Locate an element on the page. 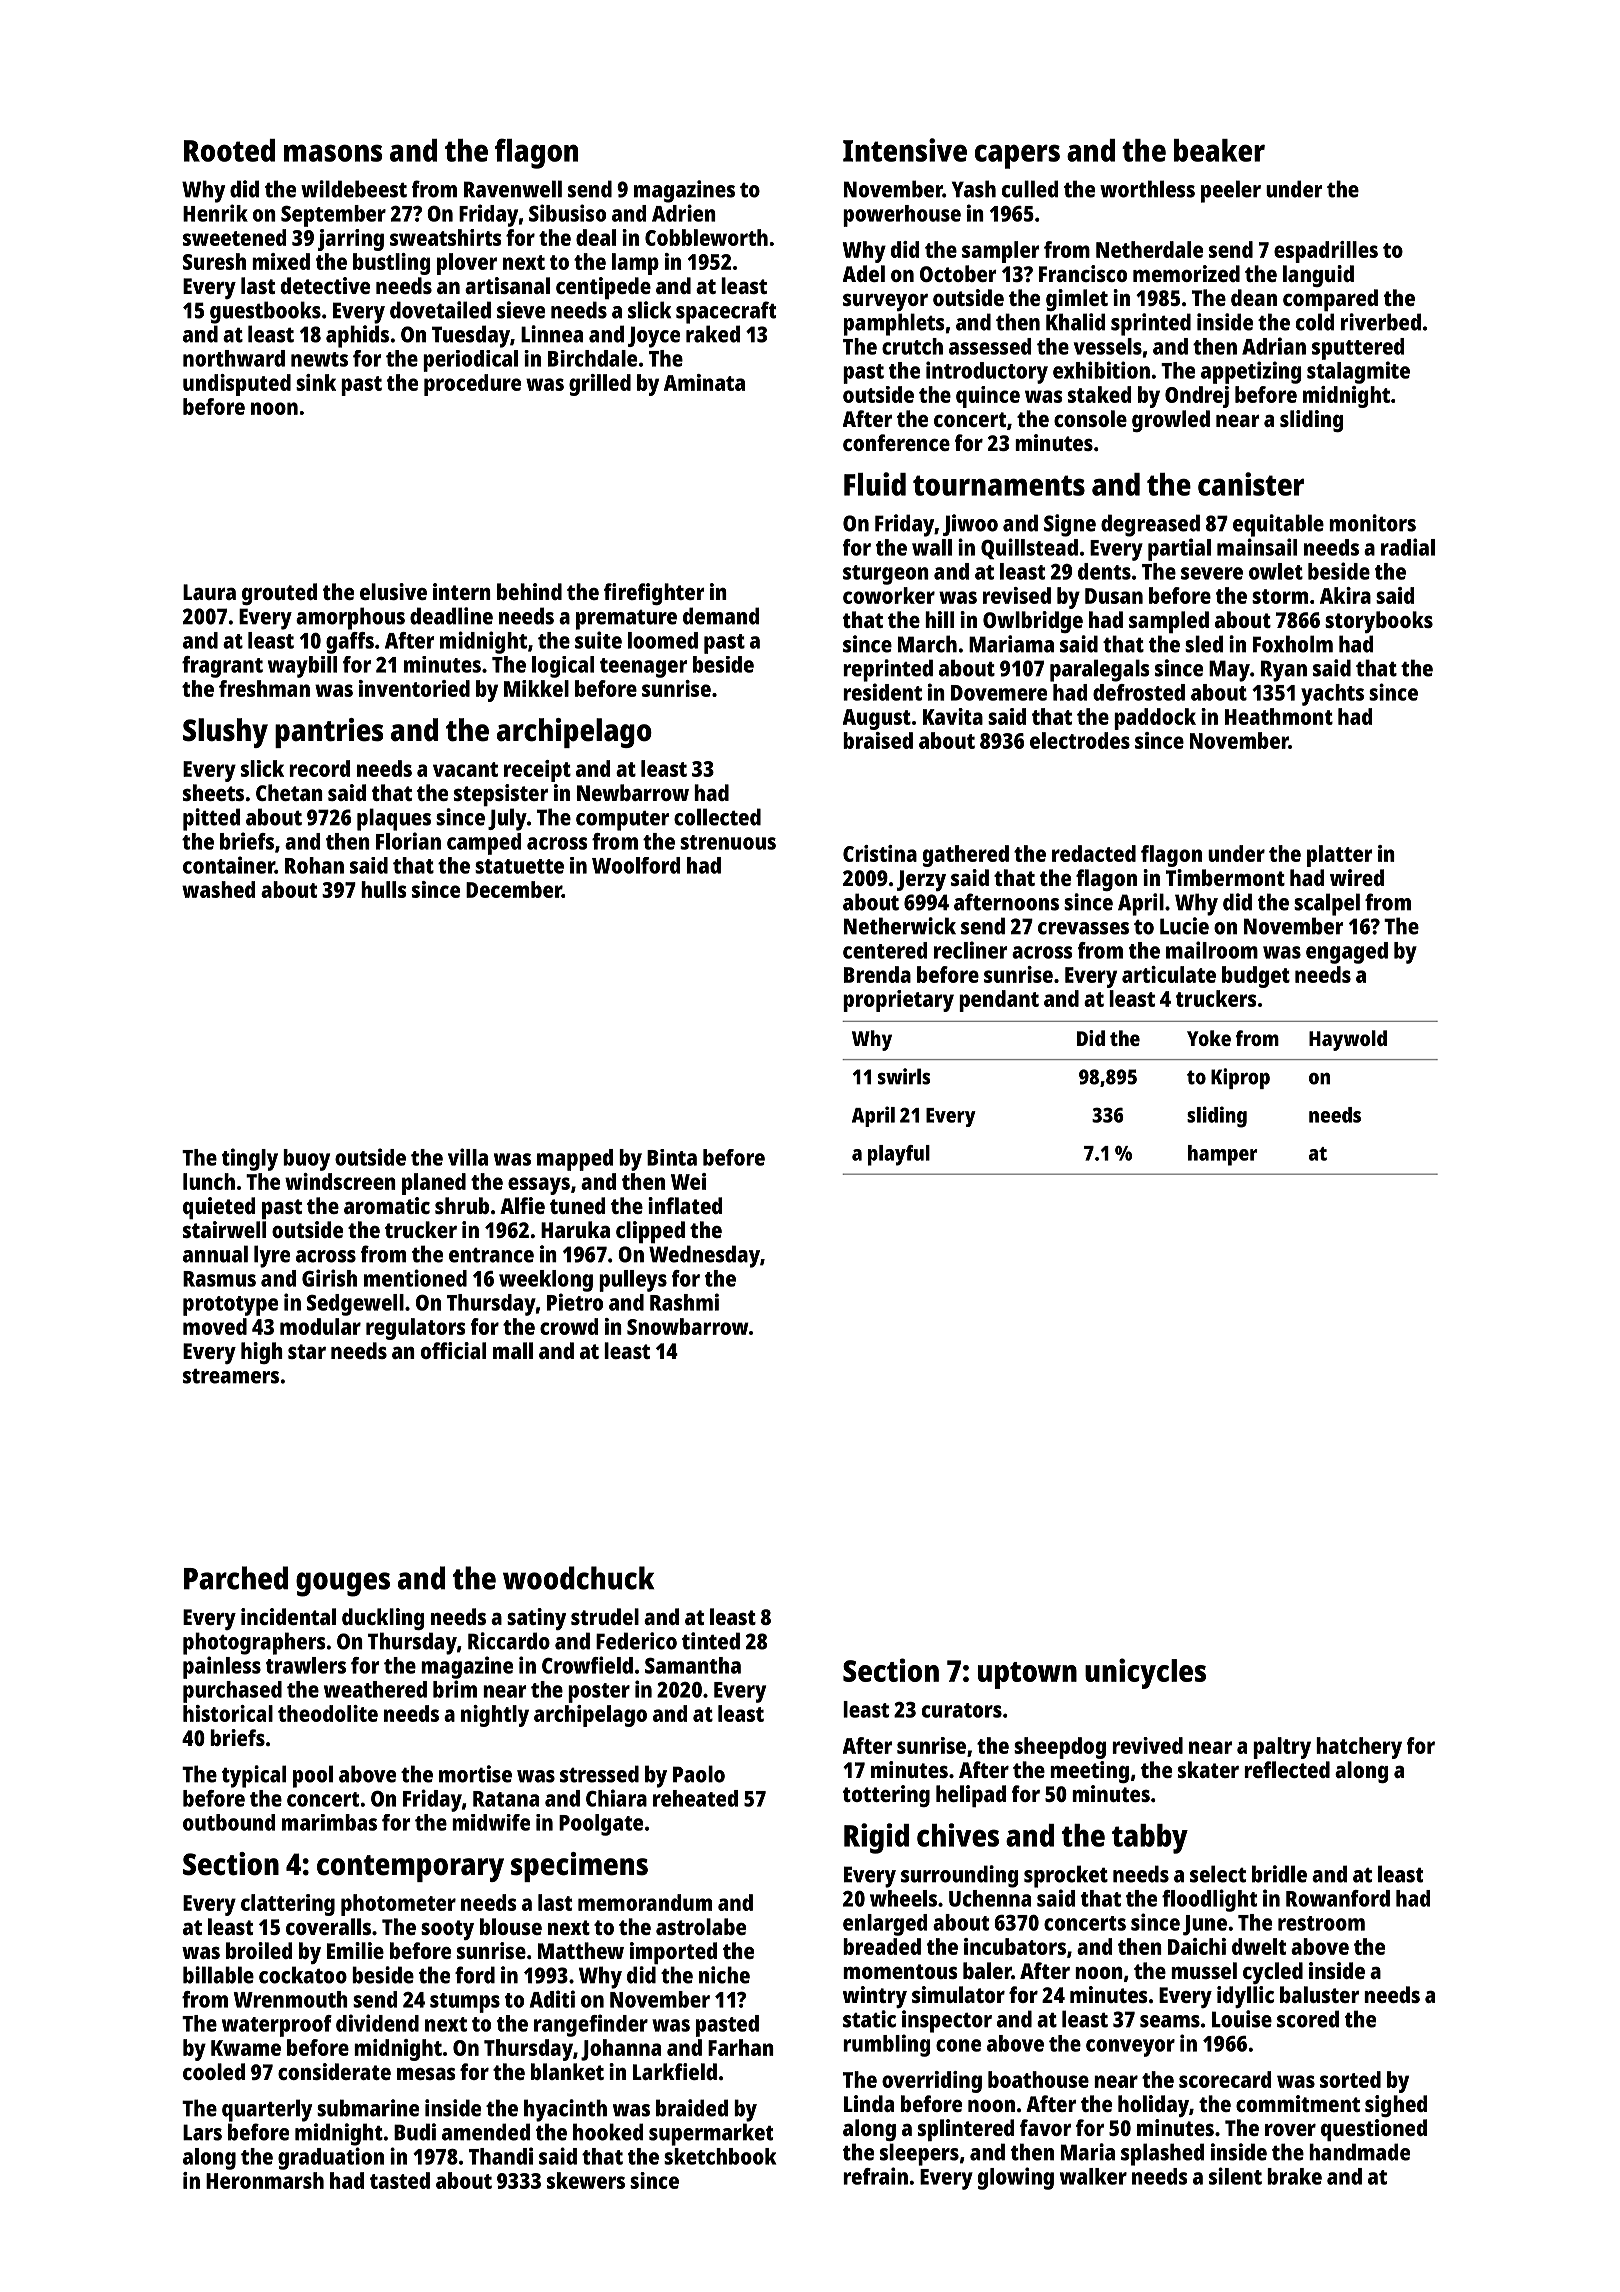 The height and width of the page is (2292, 1620). submarine is located at coordinates (368, 2108).
